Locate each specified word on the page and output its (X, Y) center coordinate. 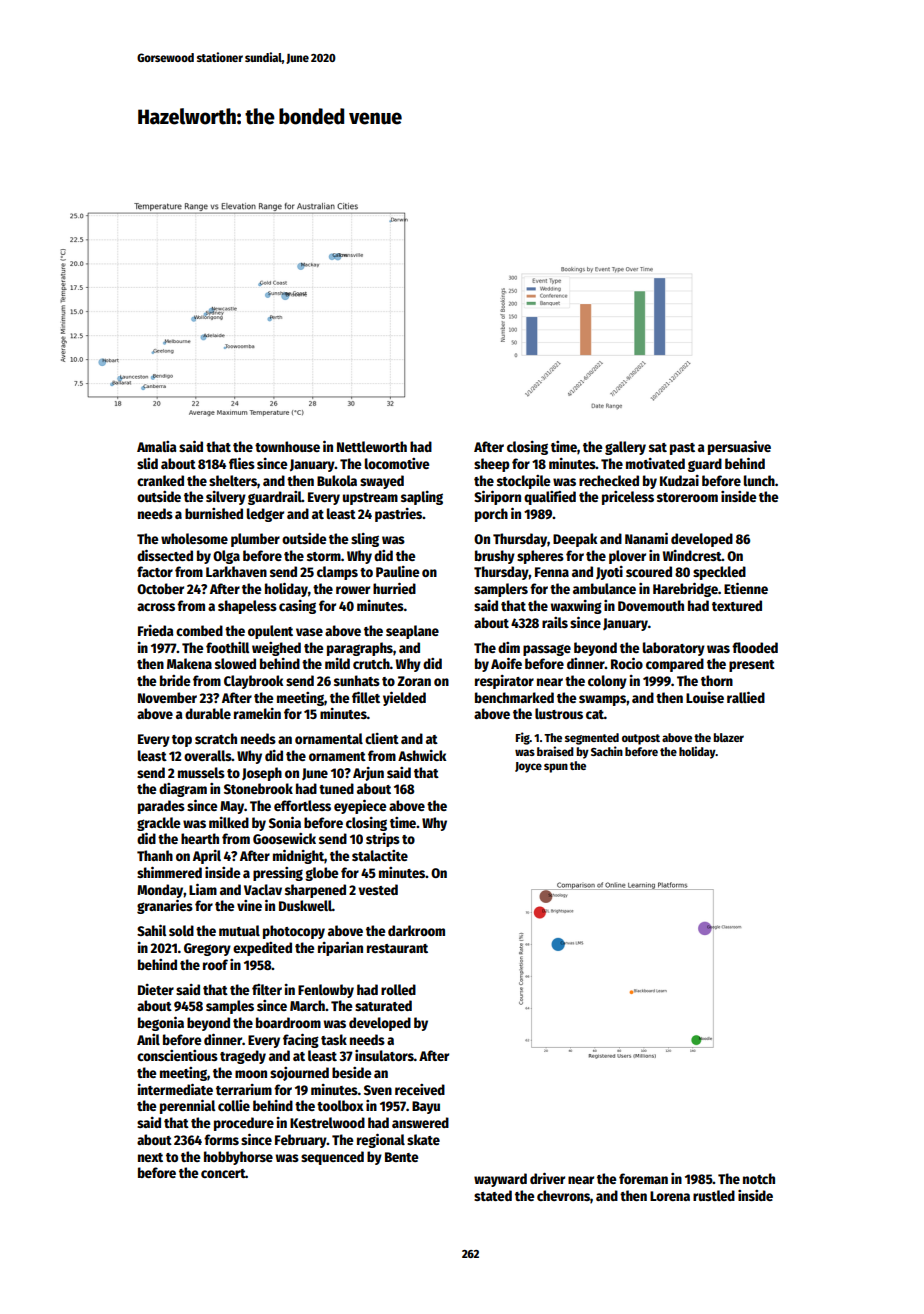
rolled (398, 989)
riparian (340, 948)
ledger (265, 515)
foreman (643, 1178)
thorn (717, 680)
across (156, 607)
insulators (384, 1055)
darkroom (416, 930)
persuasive (739, 447)
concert (223, 1173)
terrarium (244, 1089)
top (182, 741)
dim (509, 647)
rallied (746, 697)
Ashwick (422, 755)
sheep (492, 465)
